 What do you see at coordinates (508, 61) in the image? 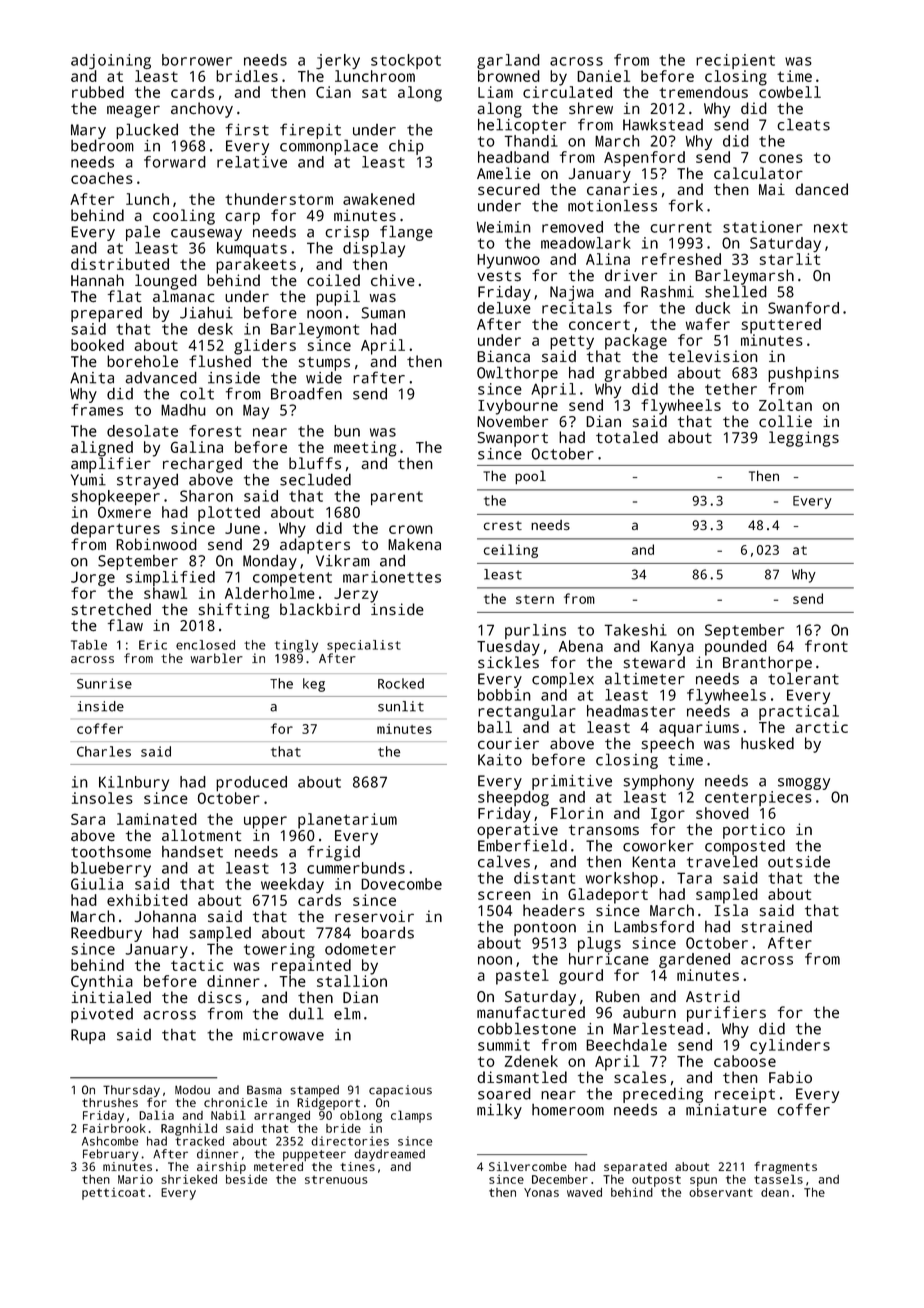
I see `garland` at bounding box center [508, 61].
